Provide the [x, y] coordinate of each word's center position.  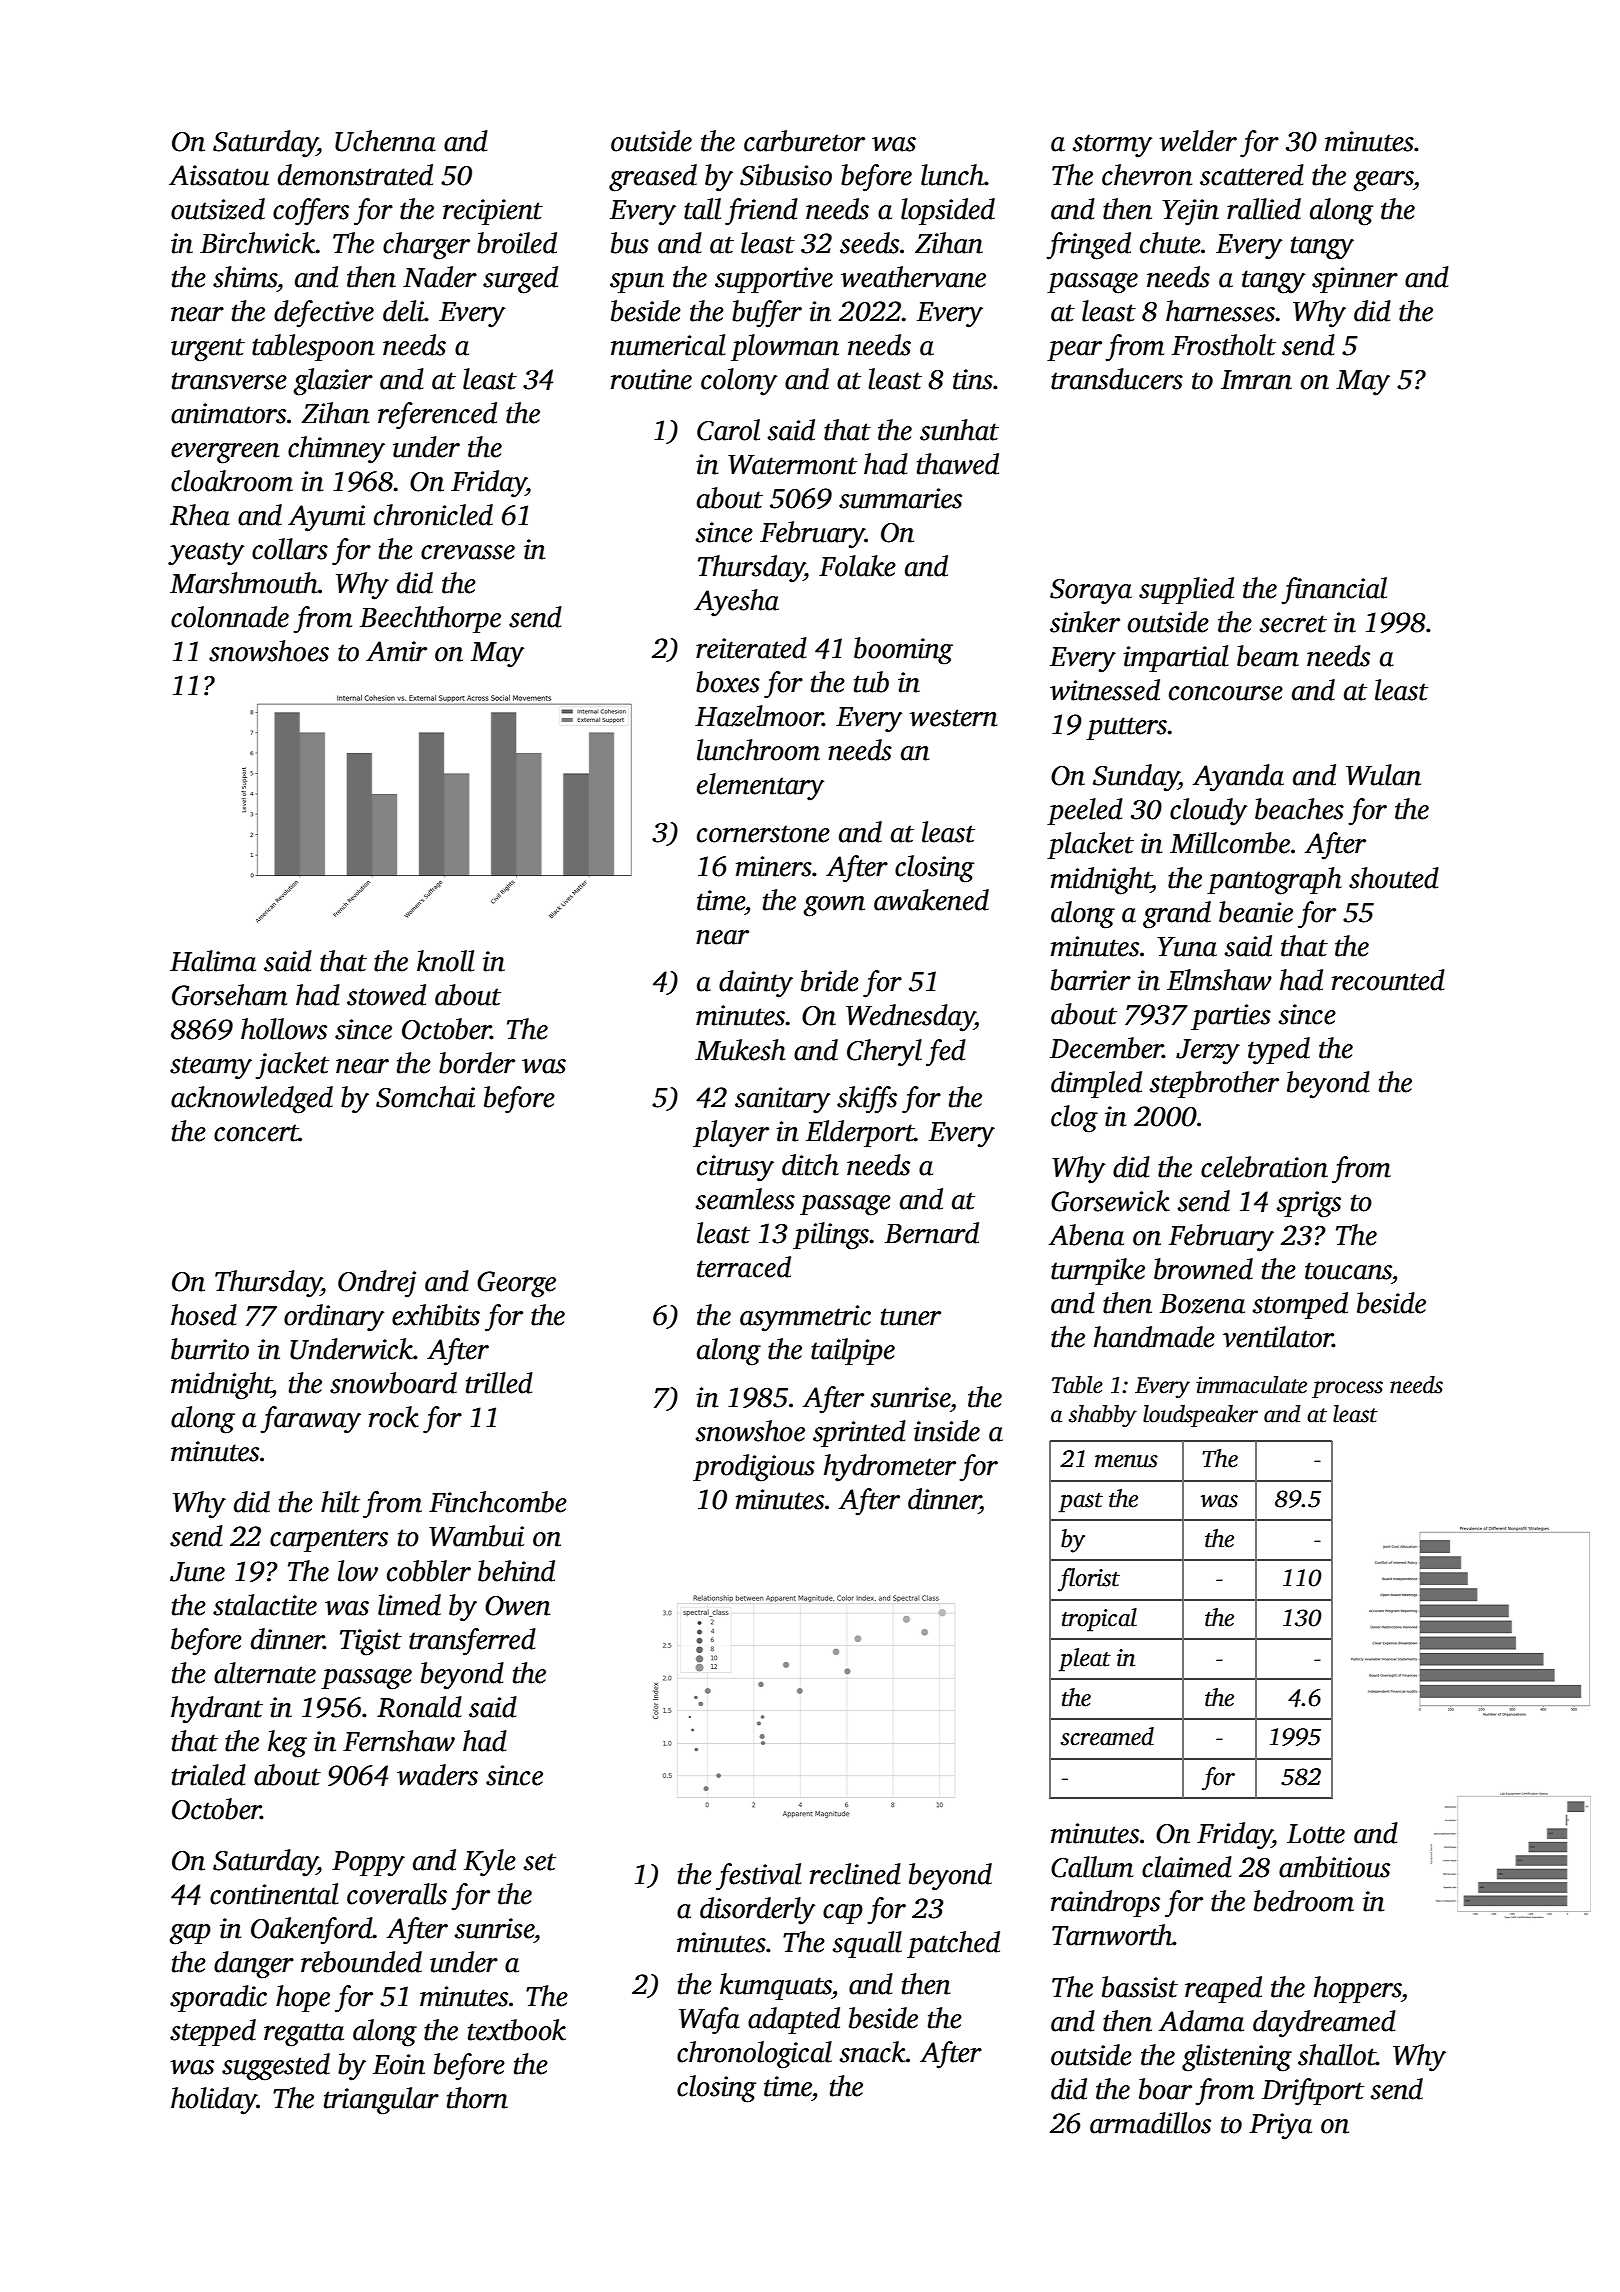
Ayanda [1238, 778]
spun [637, 283]
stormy [1112, 146]
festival [758, 1877]
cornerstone [763, 834]
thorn [477, 2098]
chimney [336, 450]
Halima [213, 961]
